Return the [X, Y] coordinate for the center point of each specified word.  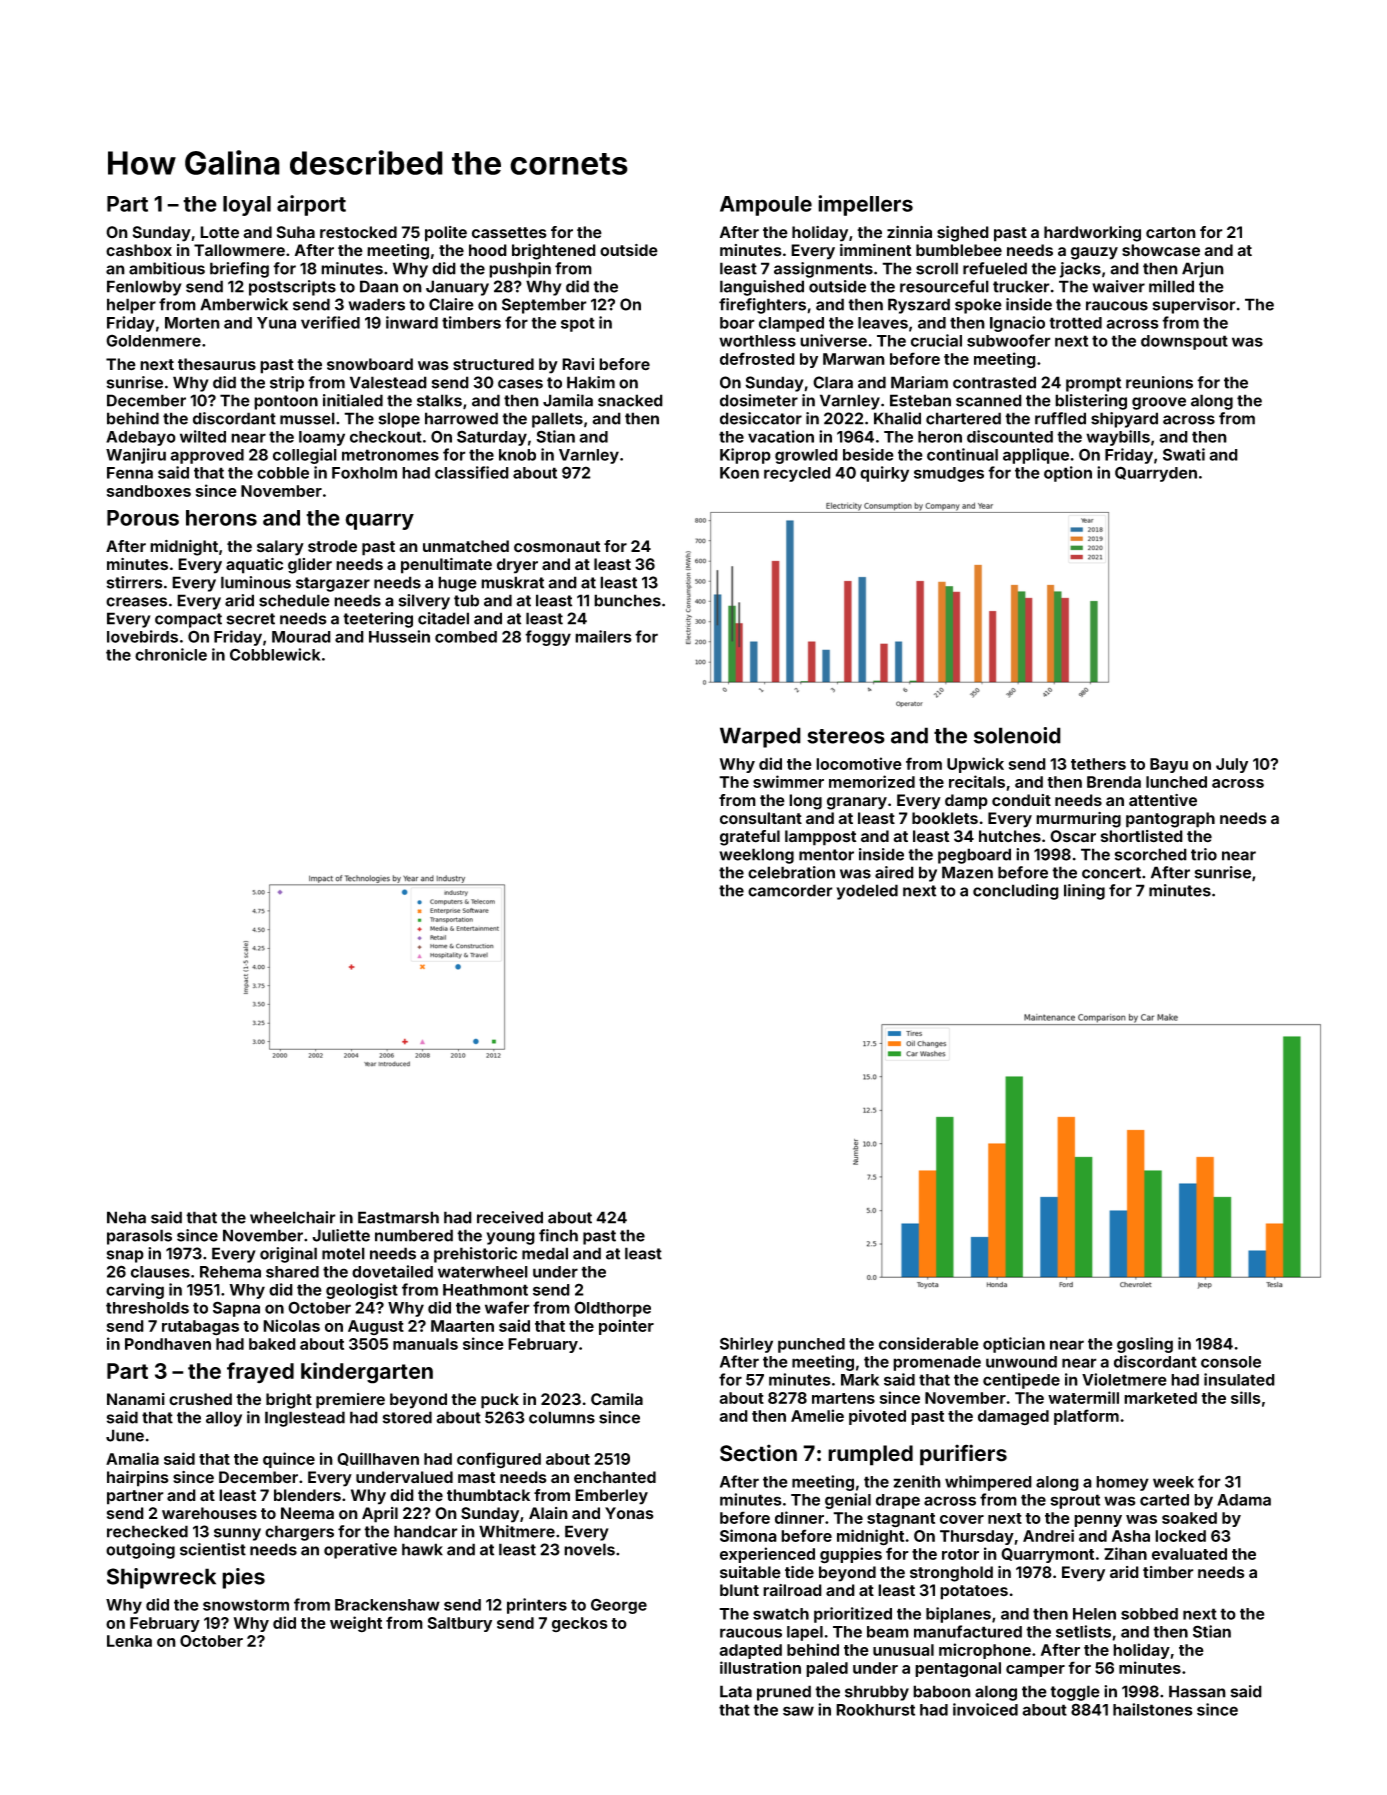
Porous [143, 518]
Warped [760, 737]
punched [811, 1345]
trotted [1075, 323]
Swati [1184, 454]
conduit [1021, 800]
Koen [739, 473]
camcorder [790, 890]
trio [1204, 854]
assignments [823, 270]
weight [356, 1624]
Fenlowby [144, 288]
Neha [126, 1217]
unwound [1021, 1362]
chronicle [171, 654]
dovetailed [392, 1271]
